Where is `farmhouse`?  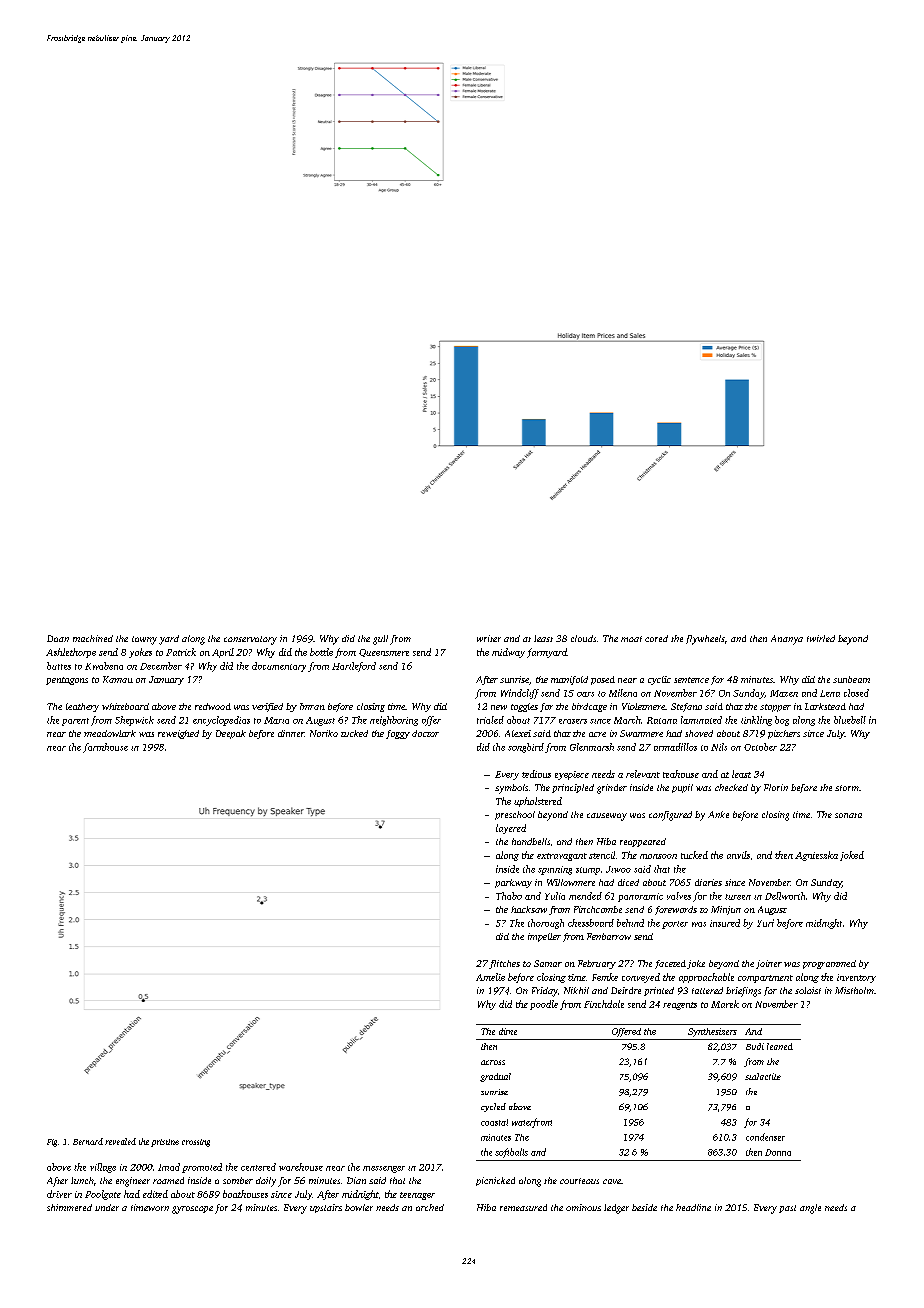
farmhouse is located at coordinates (105, 748).
